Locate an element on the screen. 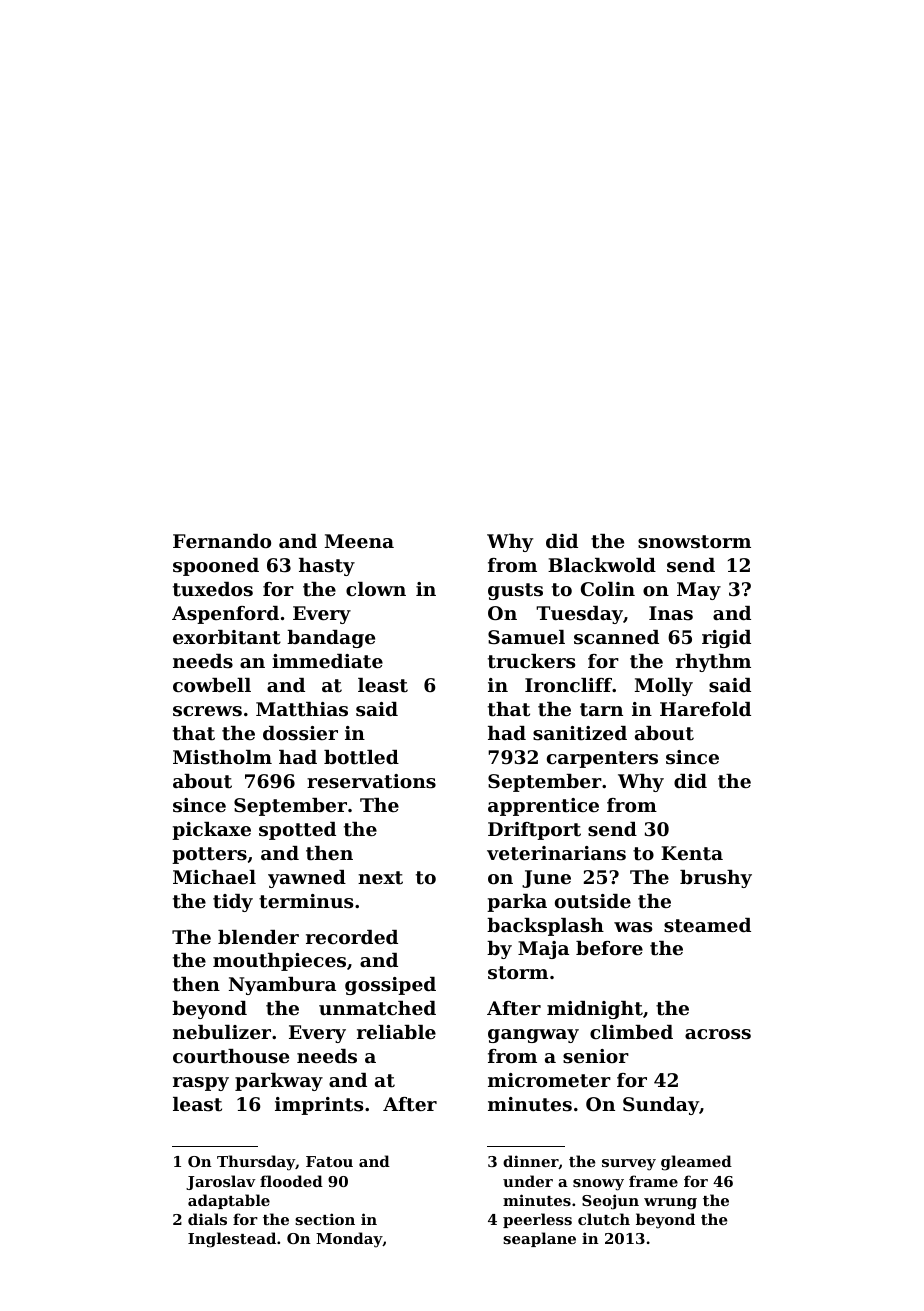 This screenshot has height=1311, width=924. Nyambura is located at coordinates (282, 986).
